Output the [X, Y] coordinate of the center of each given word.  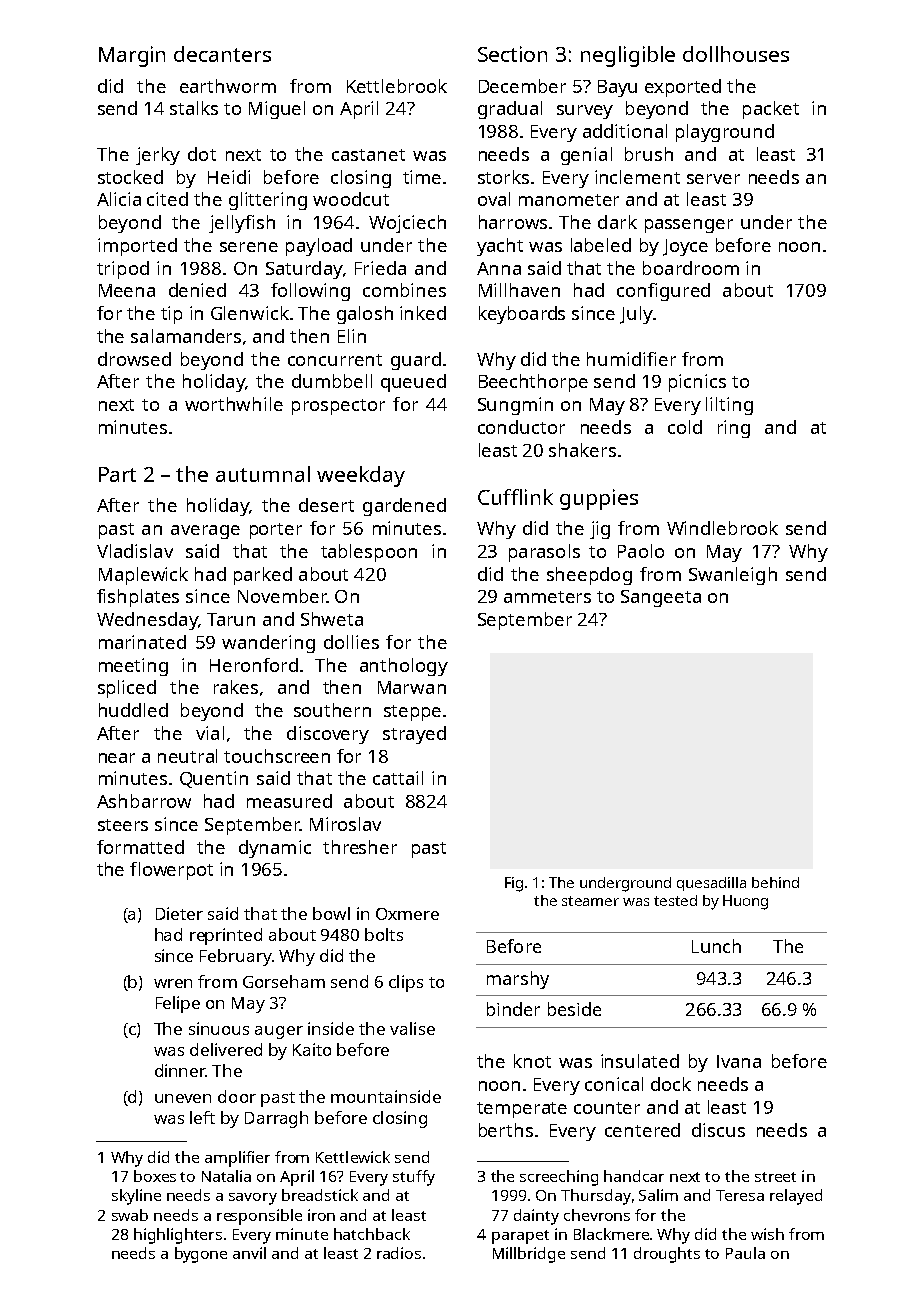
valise [412, 1028]
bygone [201, 1255]
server [713, 179]
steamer [590, 901]
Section [512, 54]
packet [771, 110]
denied [197, 290]
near [117, 758]
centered [642, 1130]
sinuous [219, 1028]
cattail [398, 778]
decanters [222, 54]
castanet [368, 155]
